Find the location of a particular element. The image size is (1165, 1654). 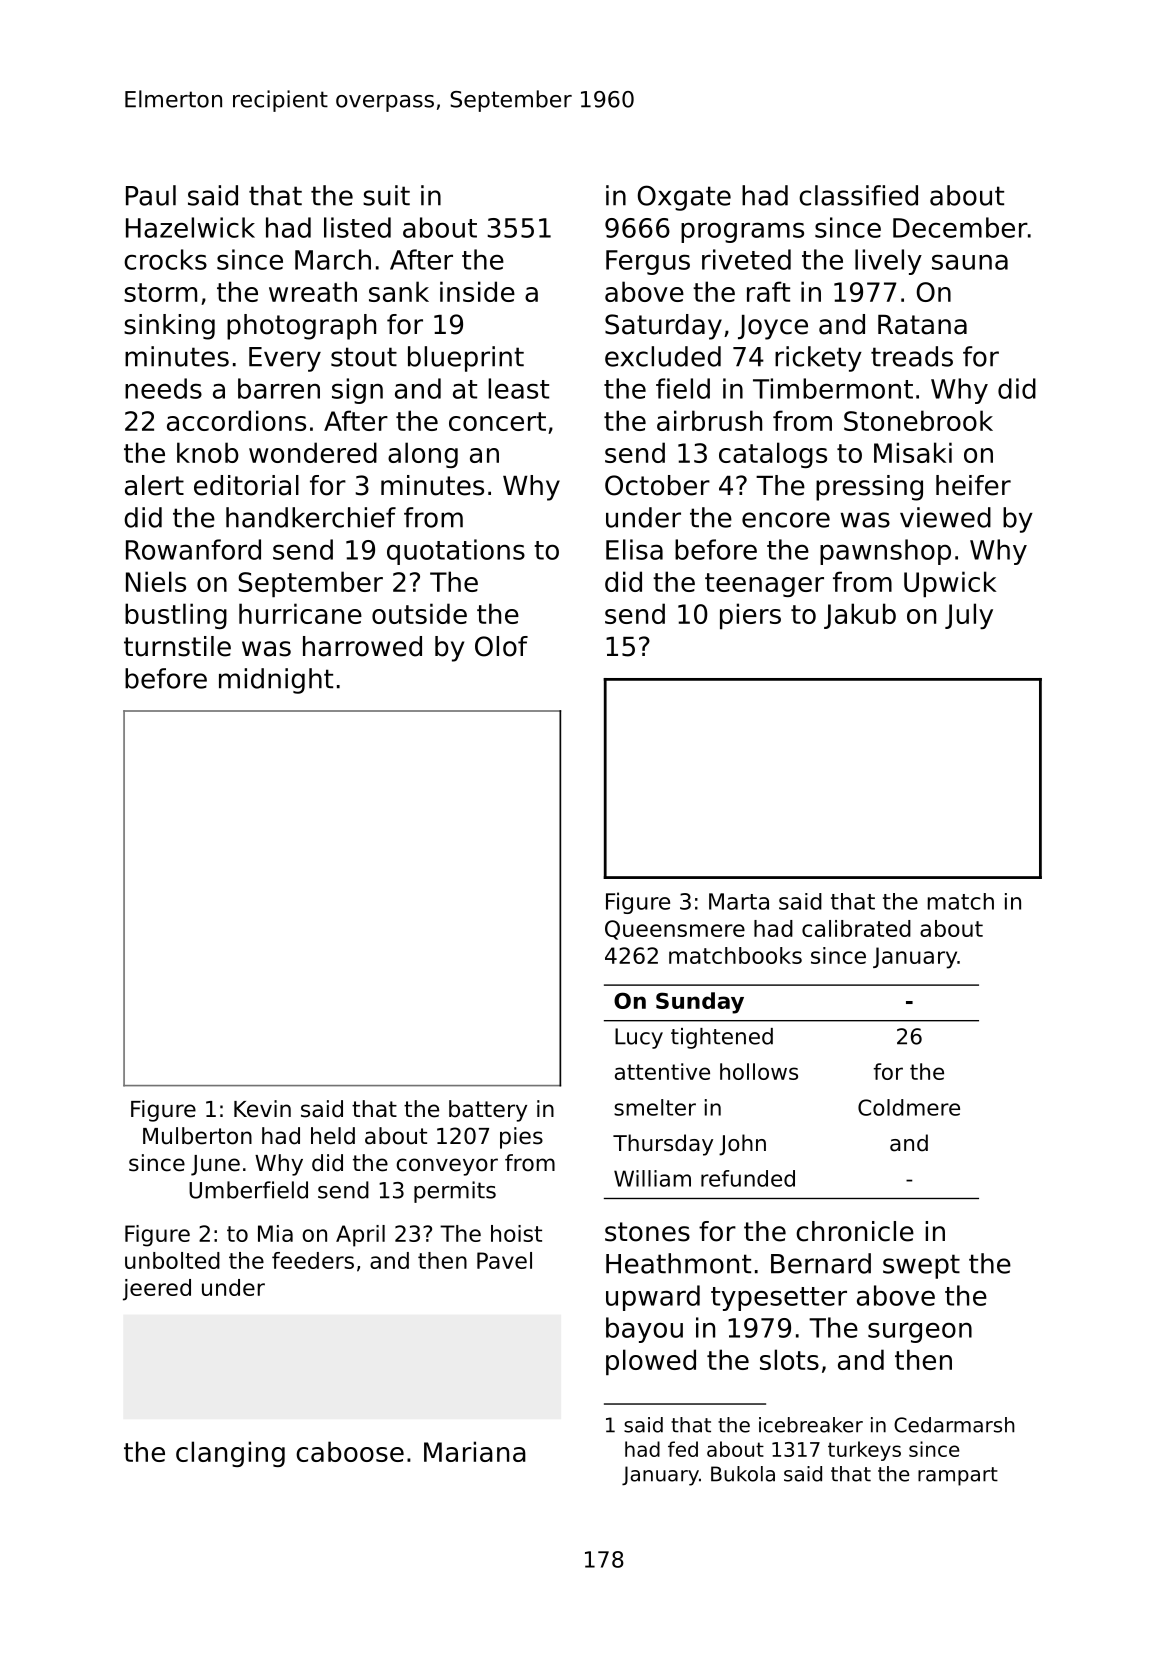

July is located at coordinates (969, 616).
